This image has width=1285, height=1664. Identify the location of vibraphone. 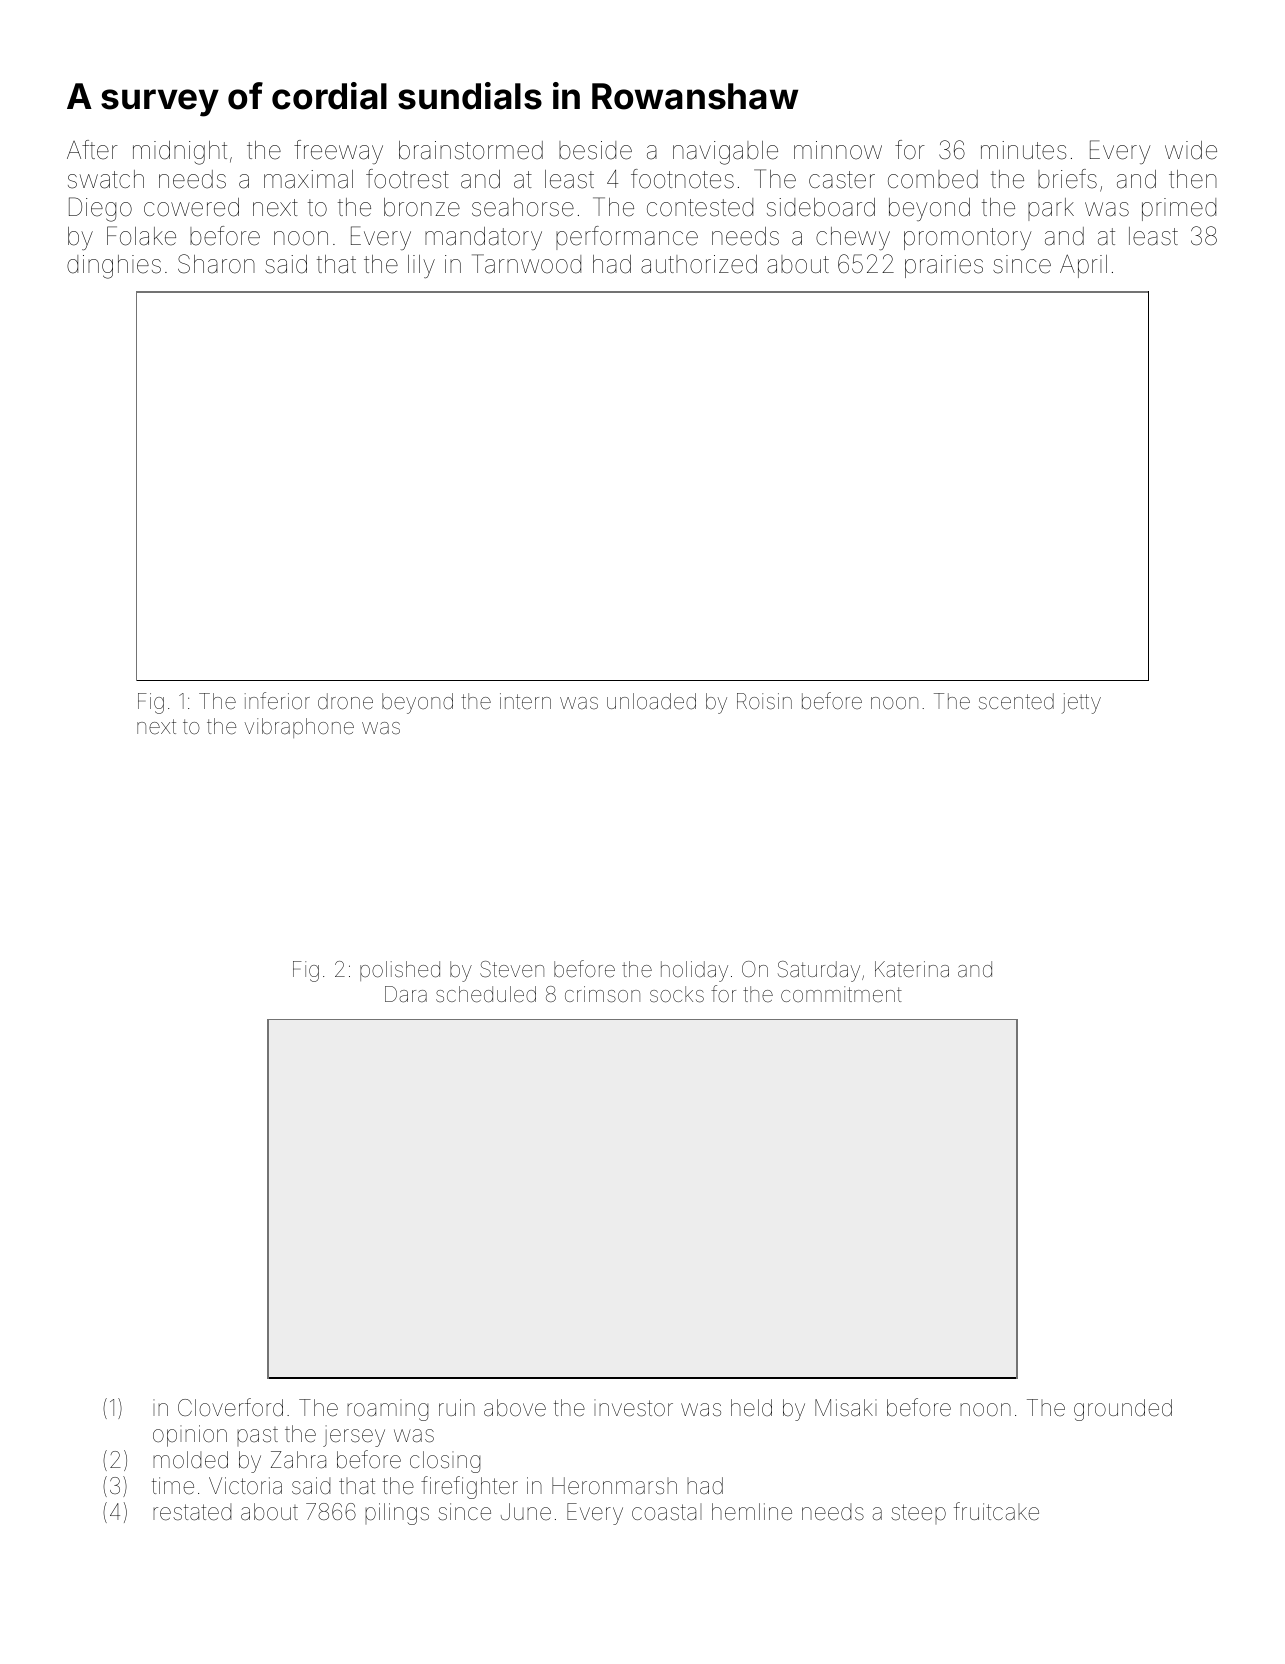
(299, 728).
